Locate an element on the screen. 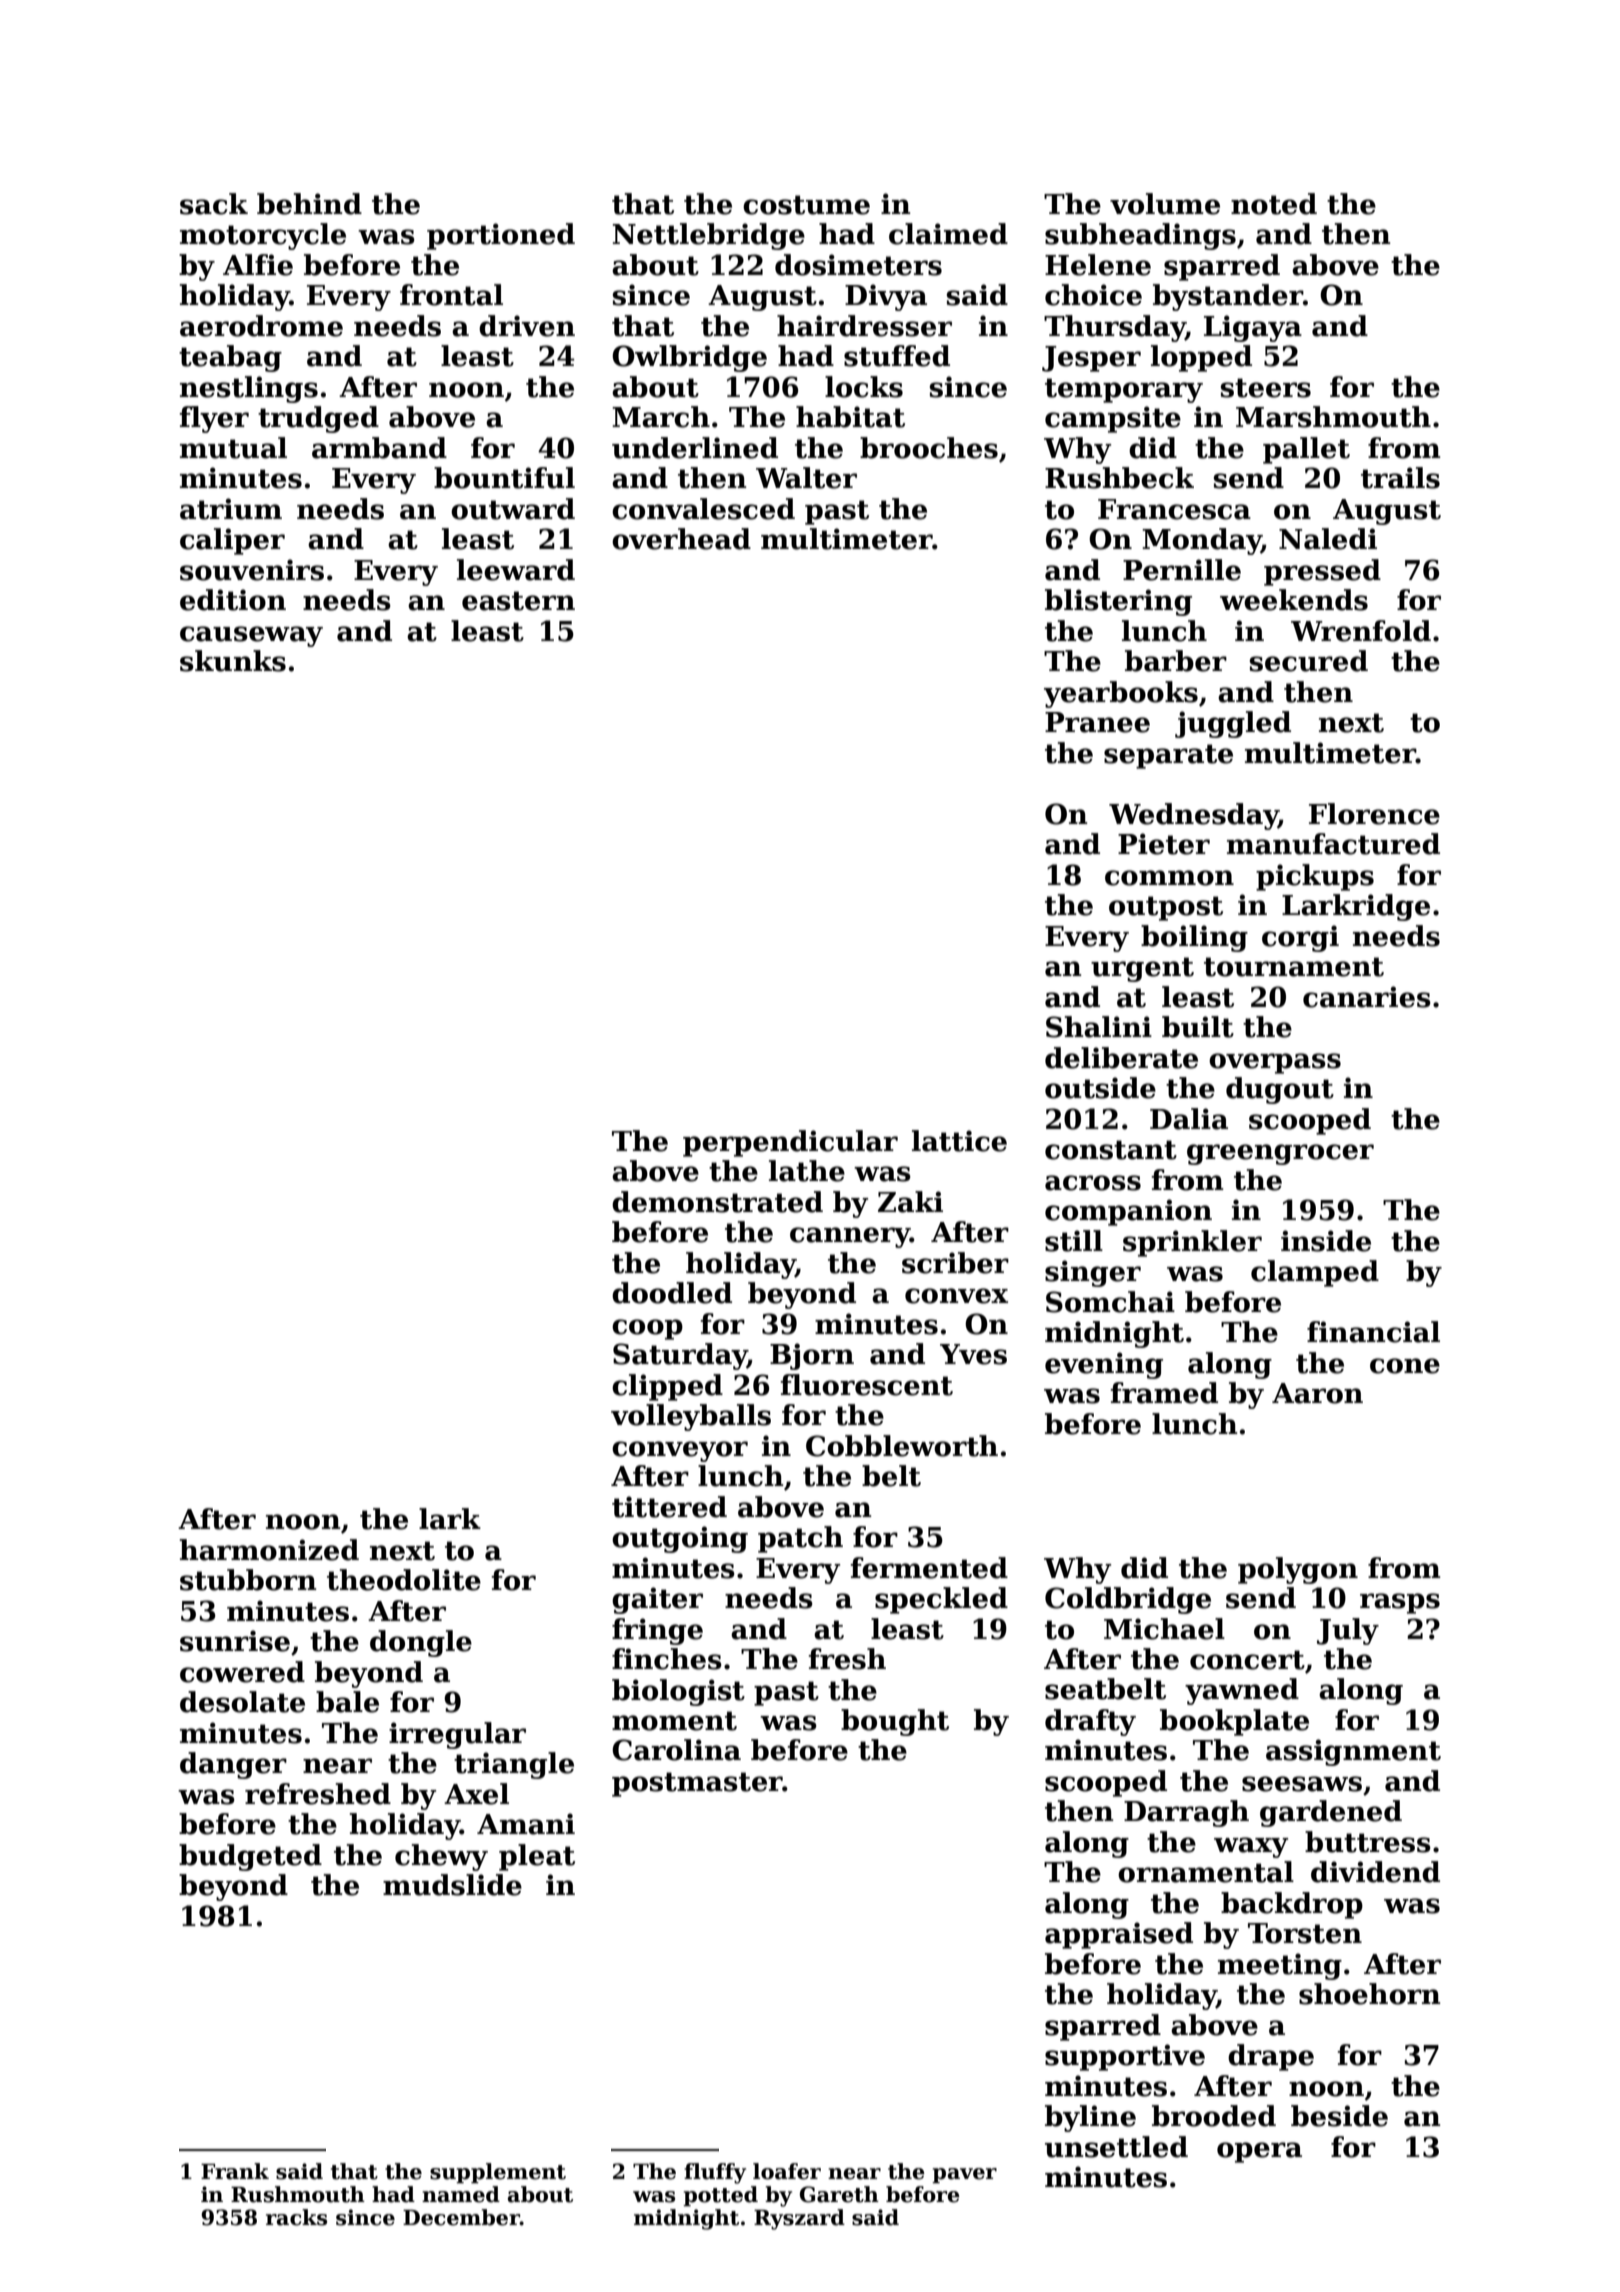 The image size is (1620, 2292). portioned is located at coordinates (501, 236).
